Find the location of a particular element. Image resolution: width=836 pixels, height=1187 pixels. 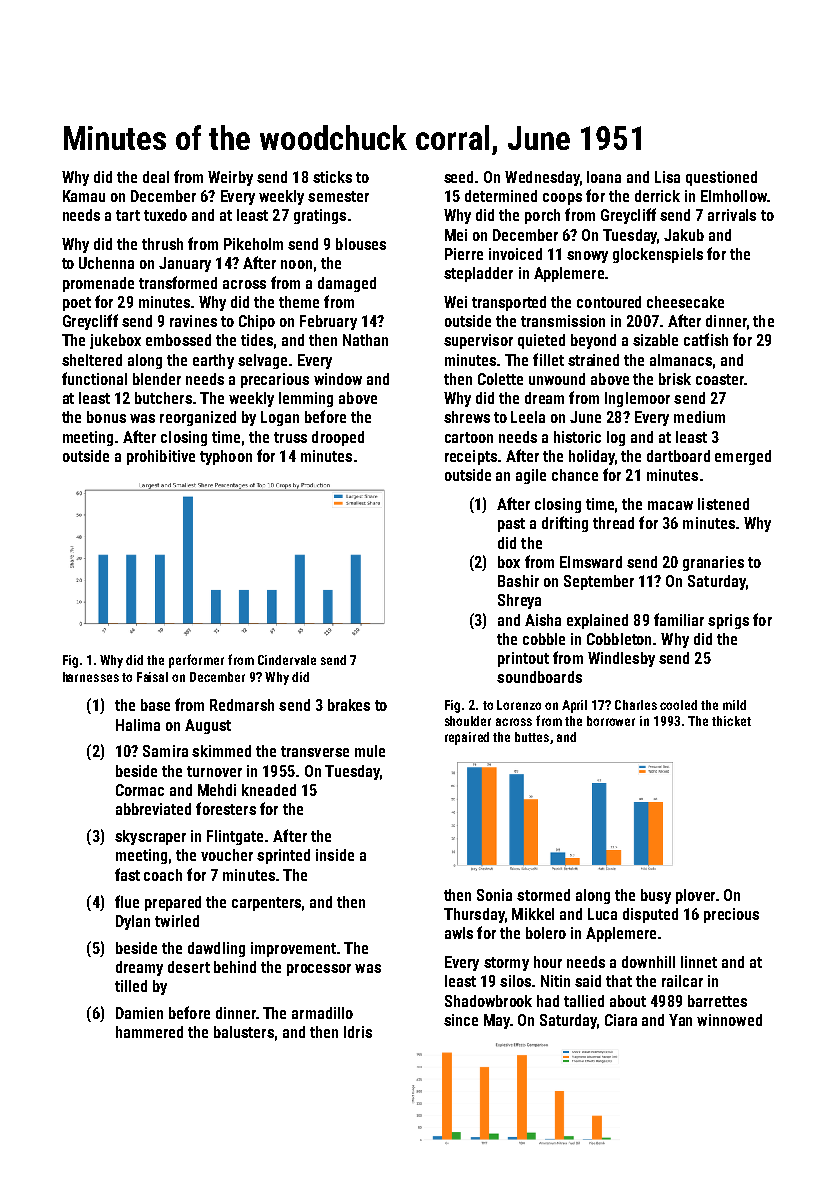

historic is located at coordinates (577, 437).
